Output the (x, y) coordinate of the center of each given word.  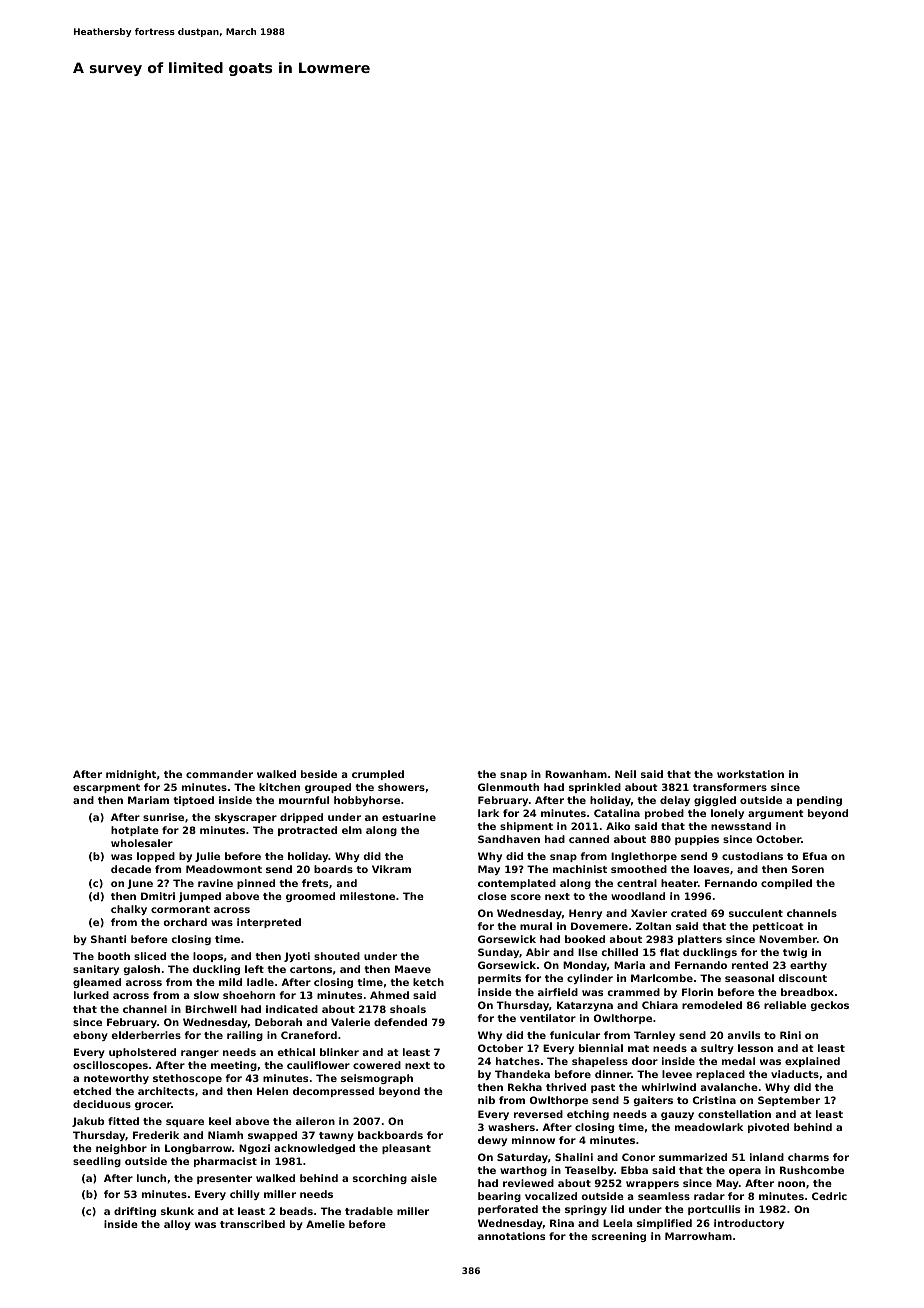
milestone (367, 896)
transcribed (252, 1224)
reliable (785, 1005)
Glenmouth (508, 787)
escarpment (106, 788)
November (788, 939)
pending (819, 801)
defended (400, 1022)
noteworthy (116, 1079)
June (140, 884)
